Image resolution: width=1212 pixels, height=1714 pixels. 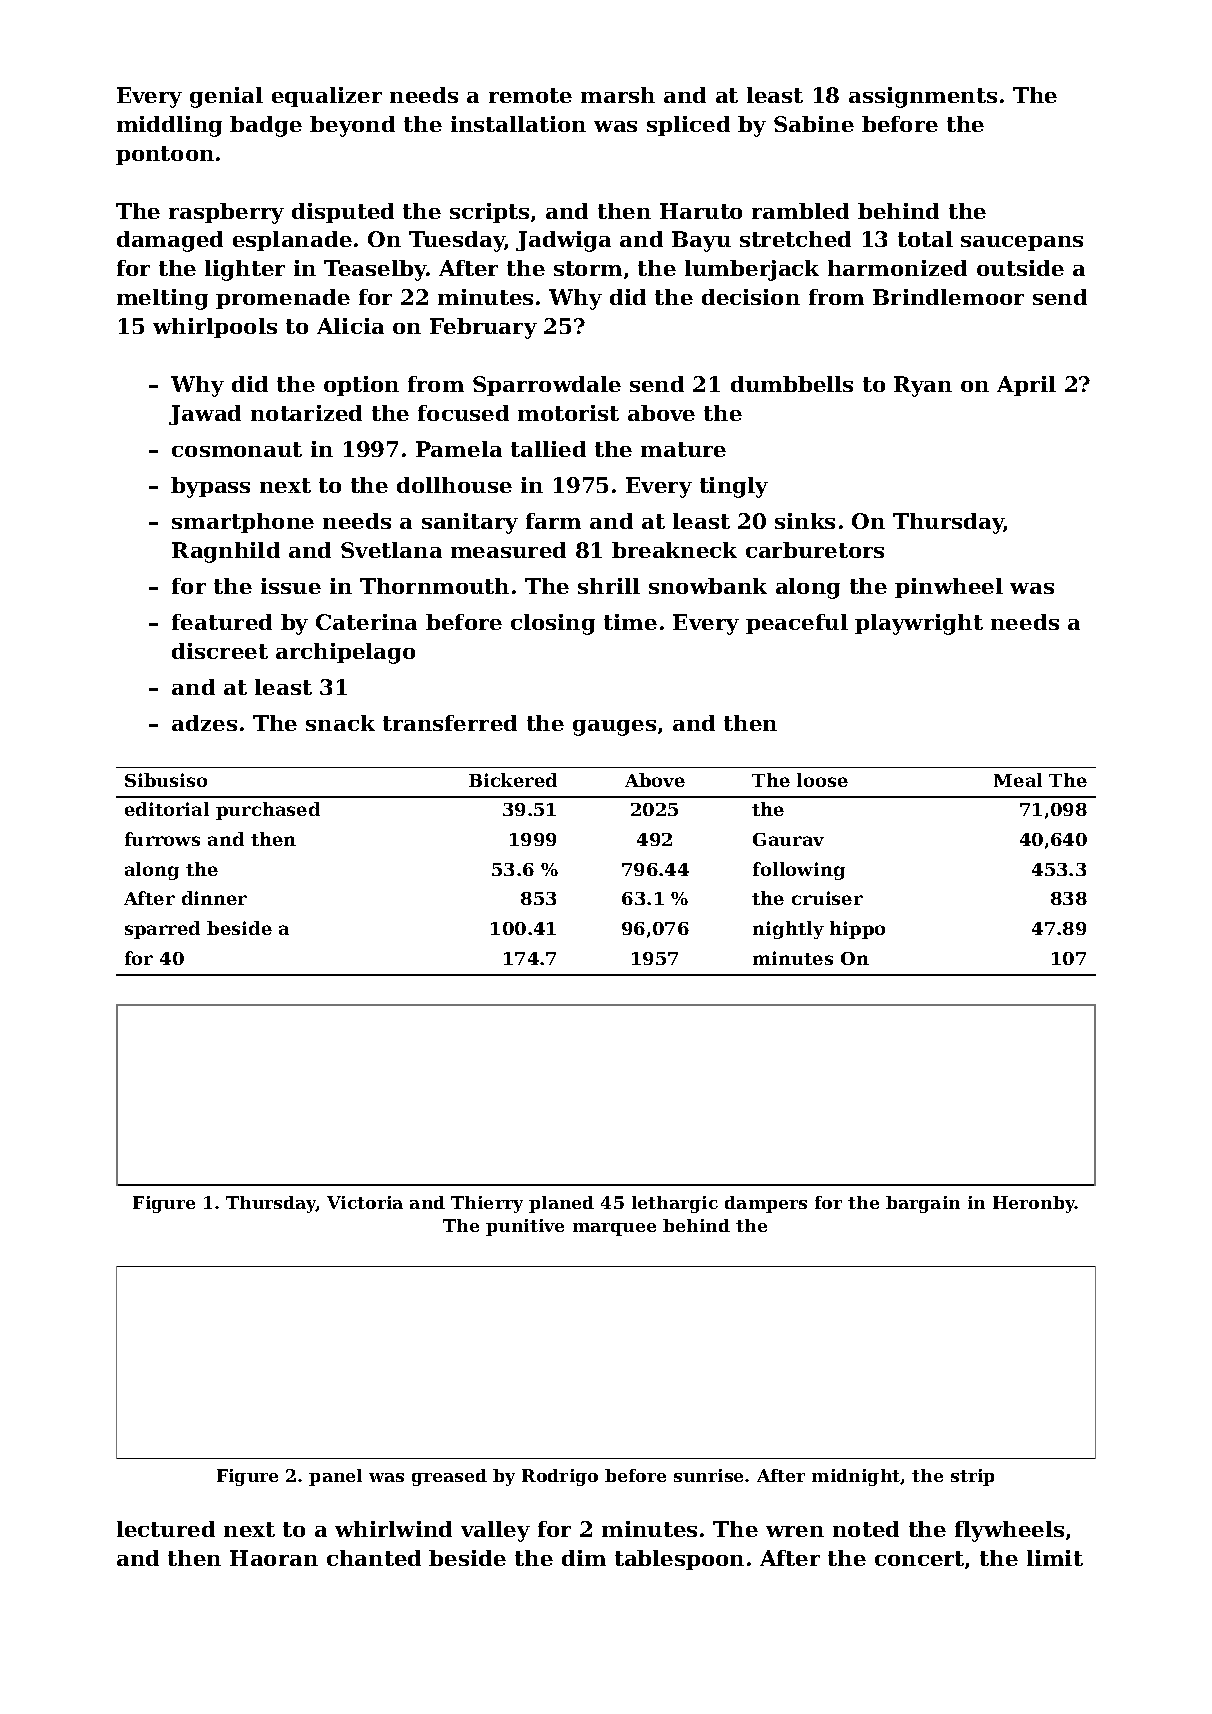 I want to click on genial, so click(x=226, y=97).
